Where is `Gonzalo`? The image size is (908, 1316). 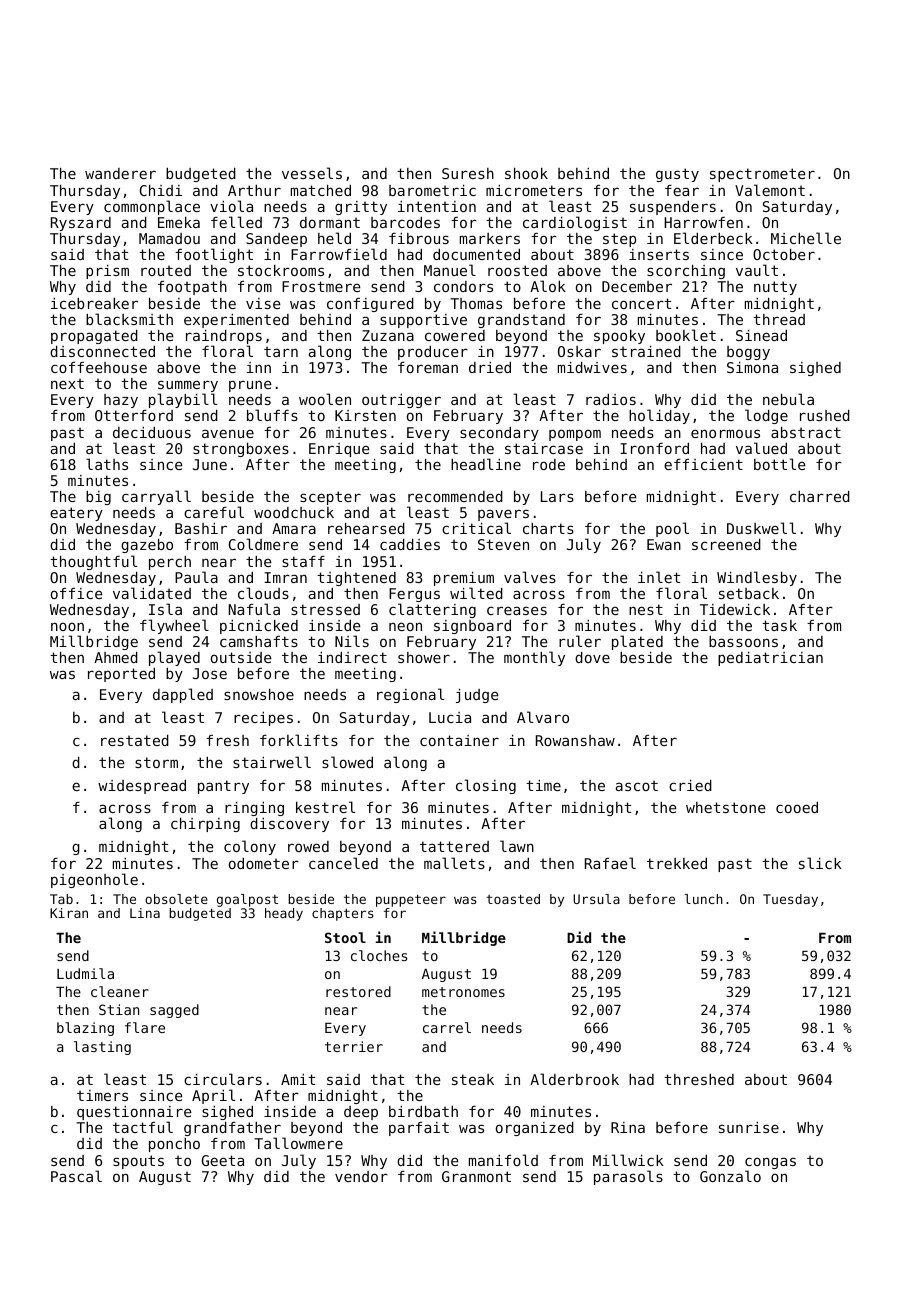
Gonzalo is located at coordinates (730, 1176).
